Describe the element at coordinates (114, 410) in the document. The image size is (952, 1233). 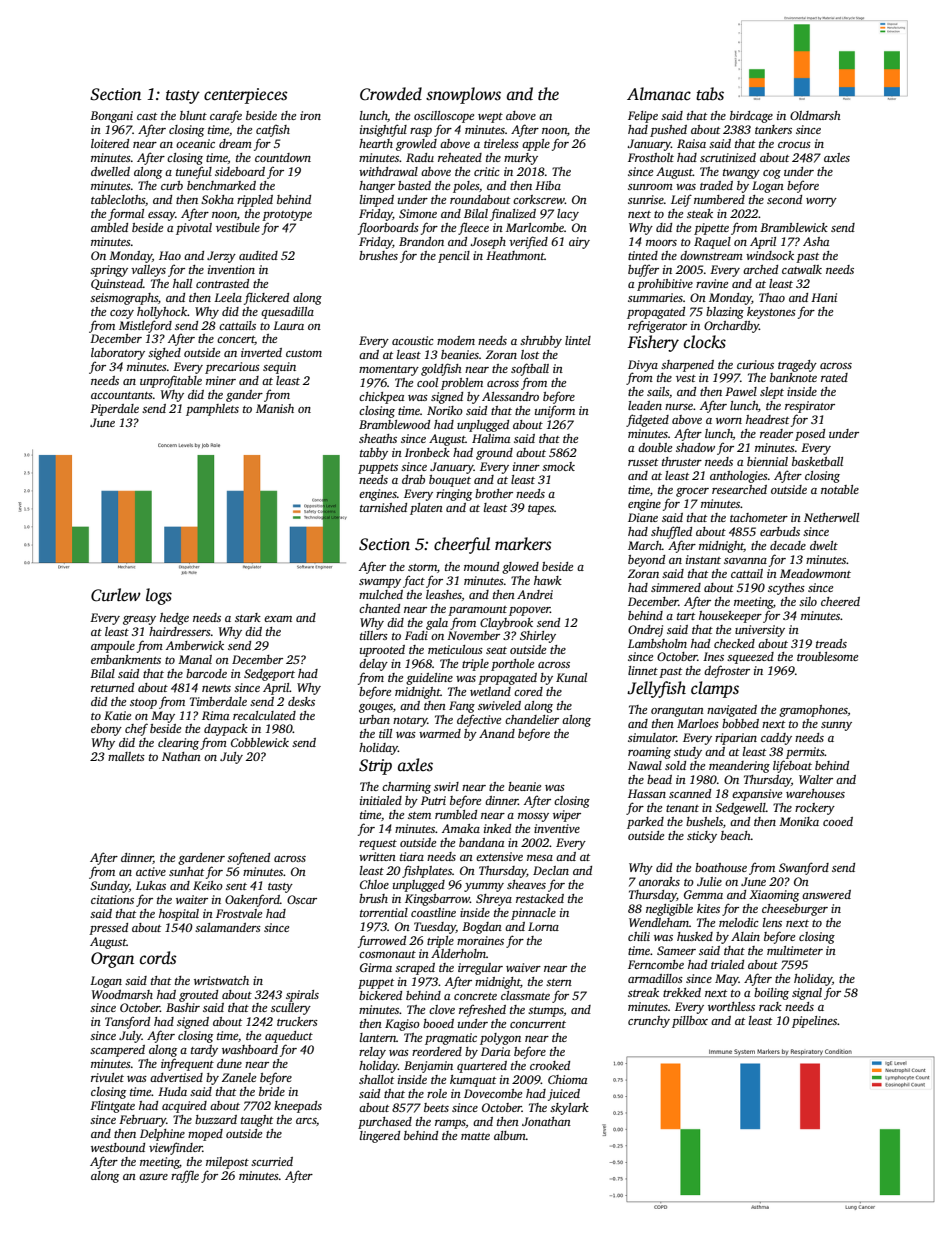
I see `Piperdale` at that location.
